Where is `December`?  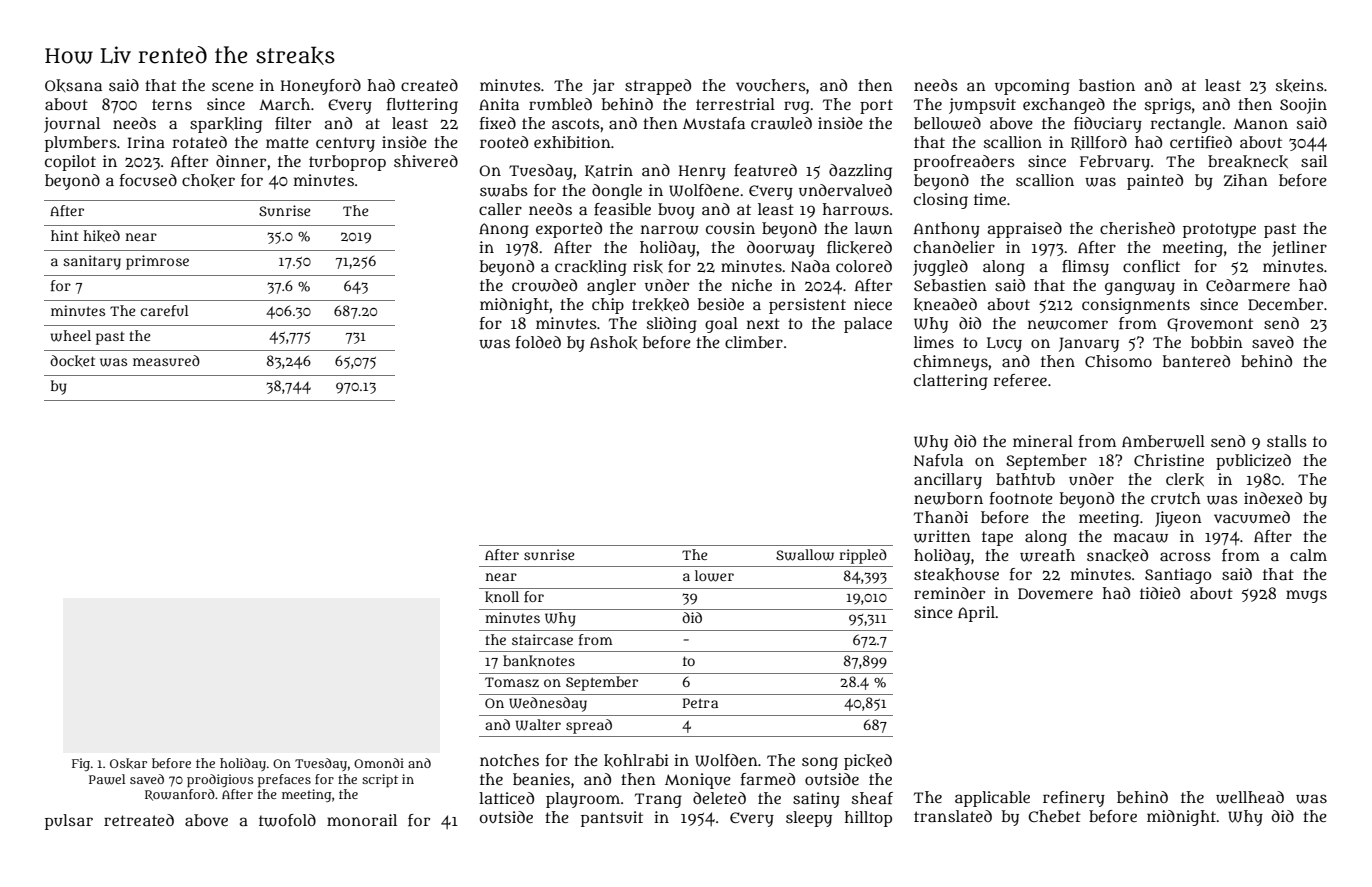
December is located at coordinates (1285, 304).
